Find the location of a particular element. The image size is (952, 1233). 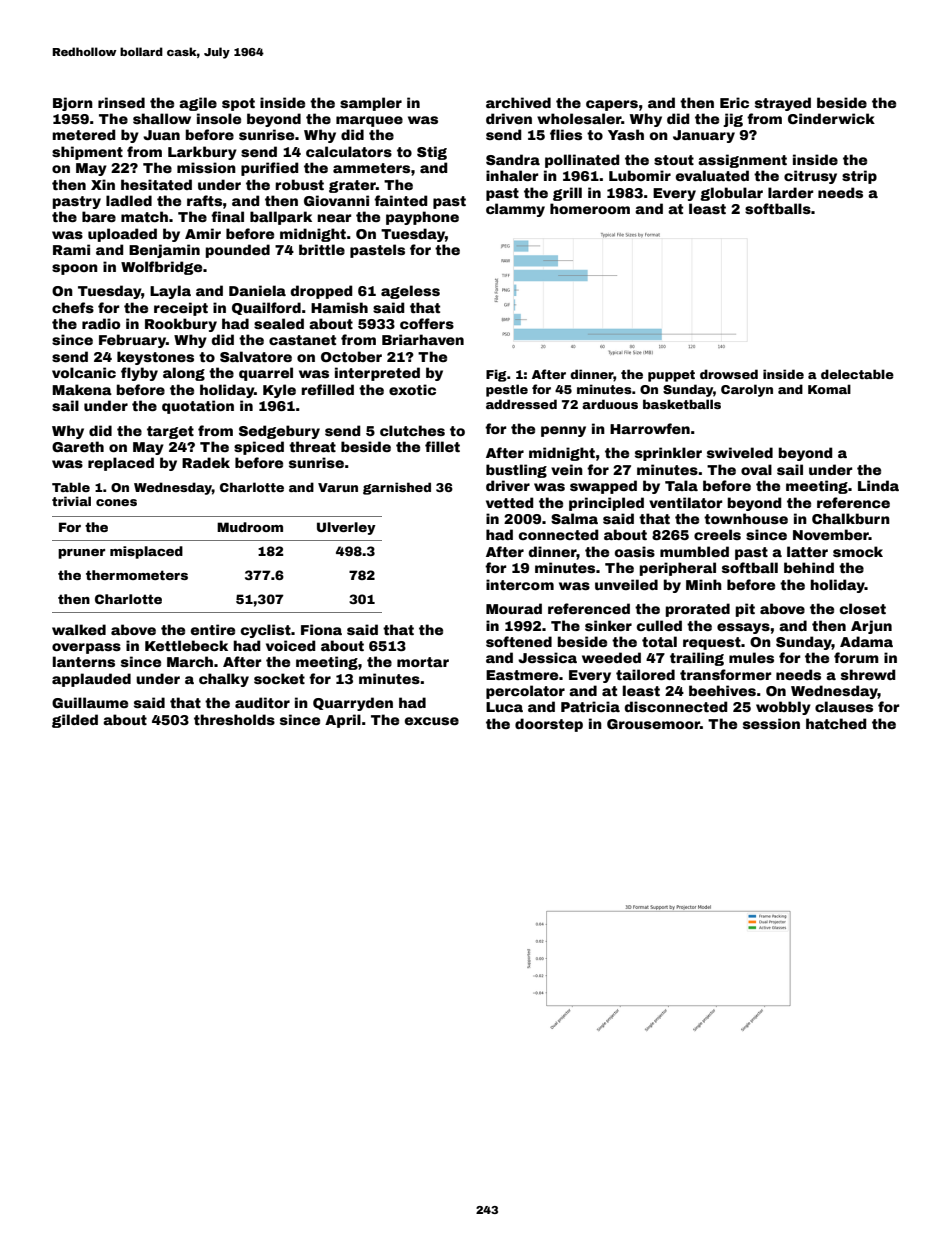

threat is located at coordinates (312, 446).
